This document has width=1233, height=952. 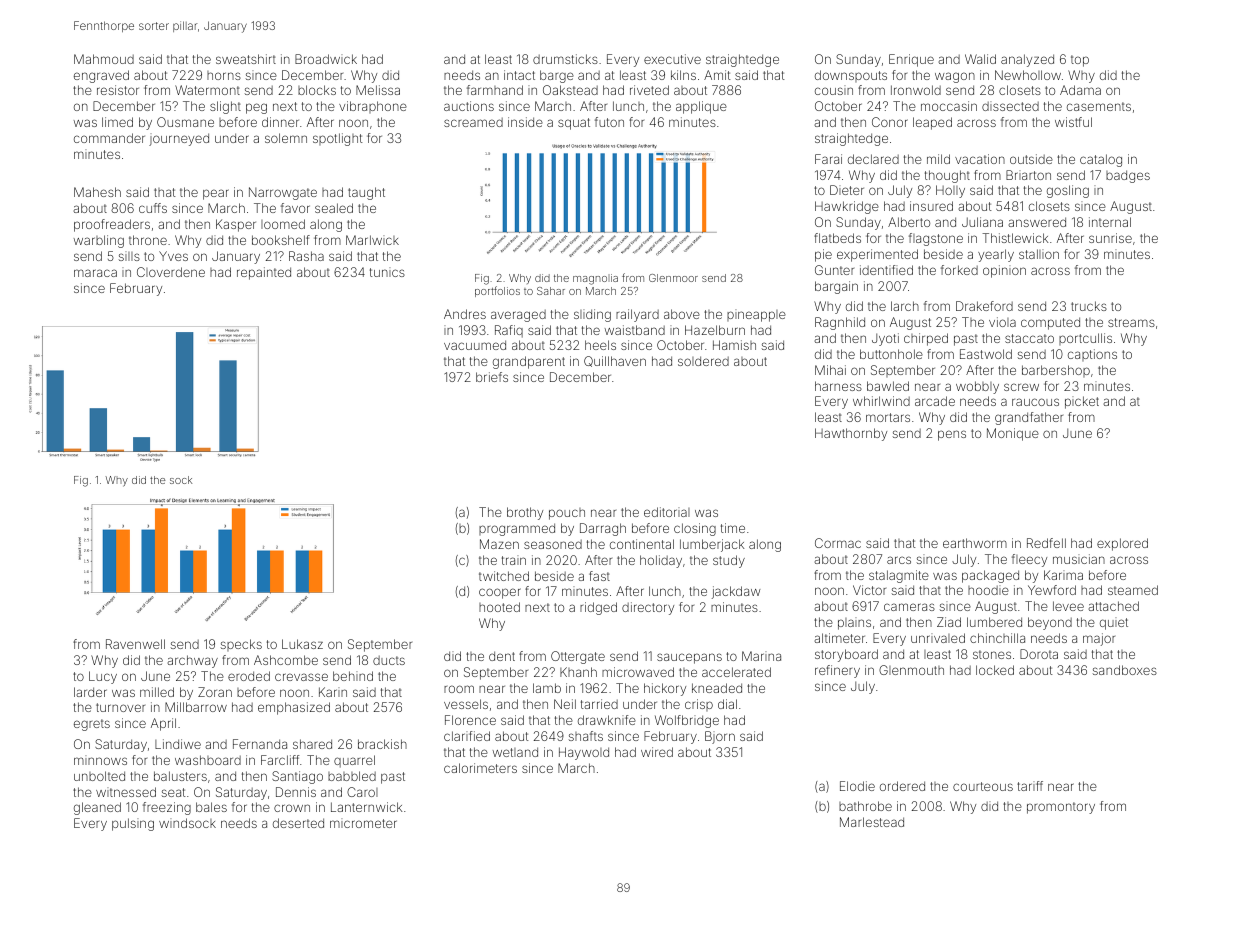 What do you see at coordinates (851, 76) in the document?
I see `downspouts` at bounding box center [851, 76].
